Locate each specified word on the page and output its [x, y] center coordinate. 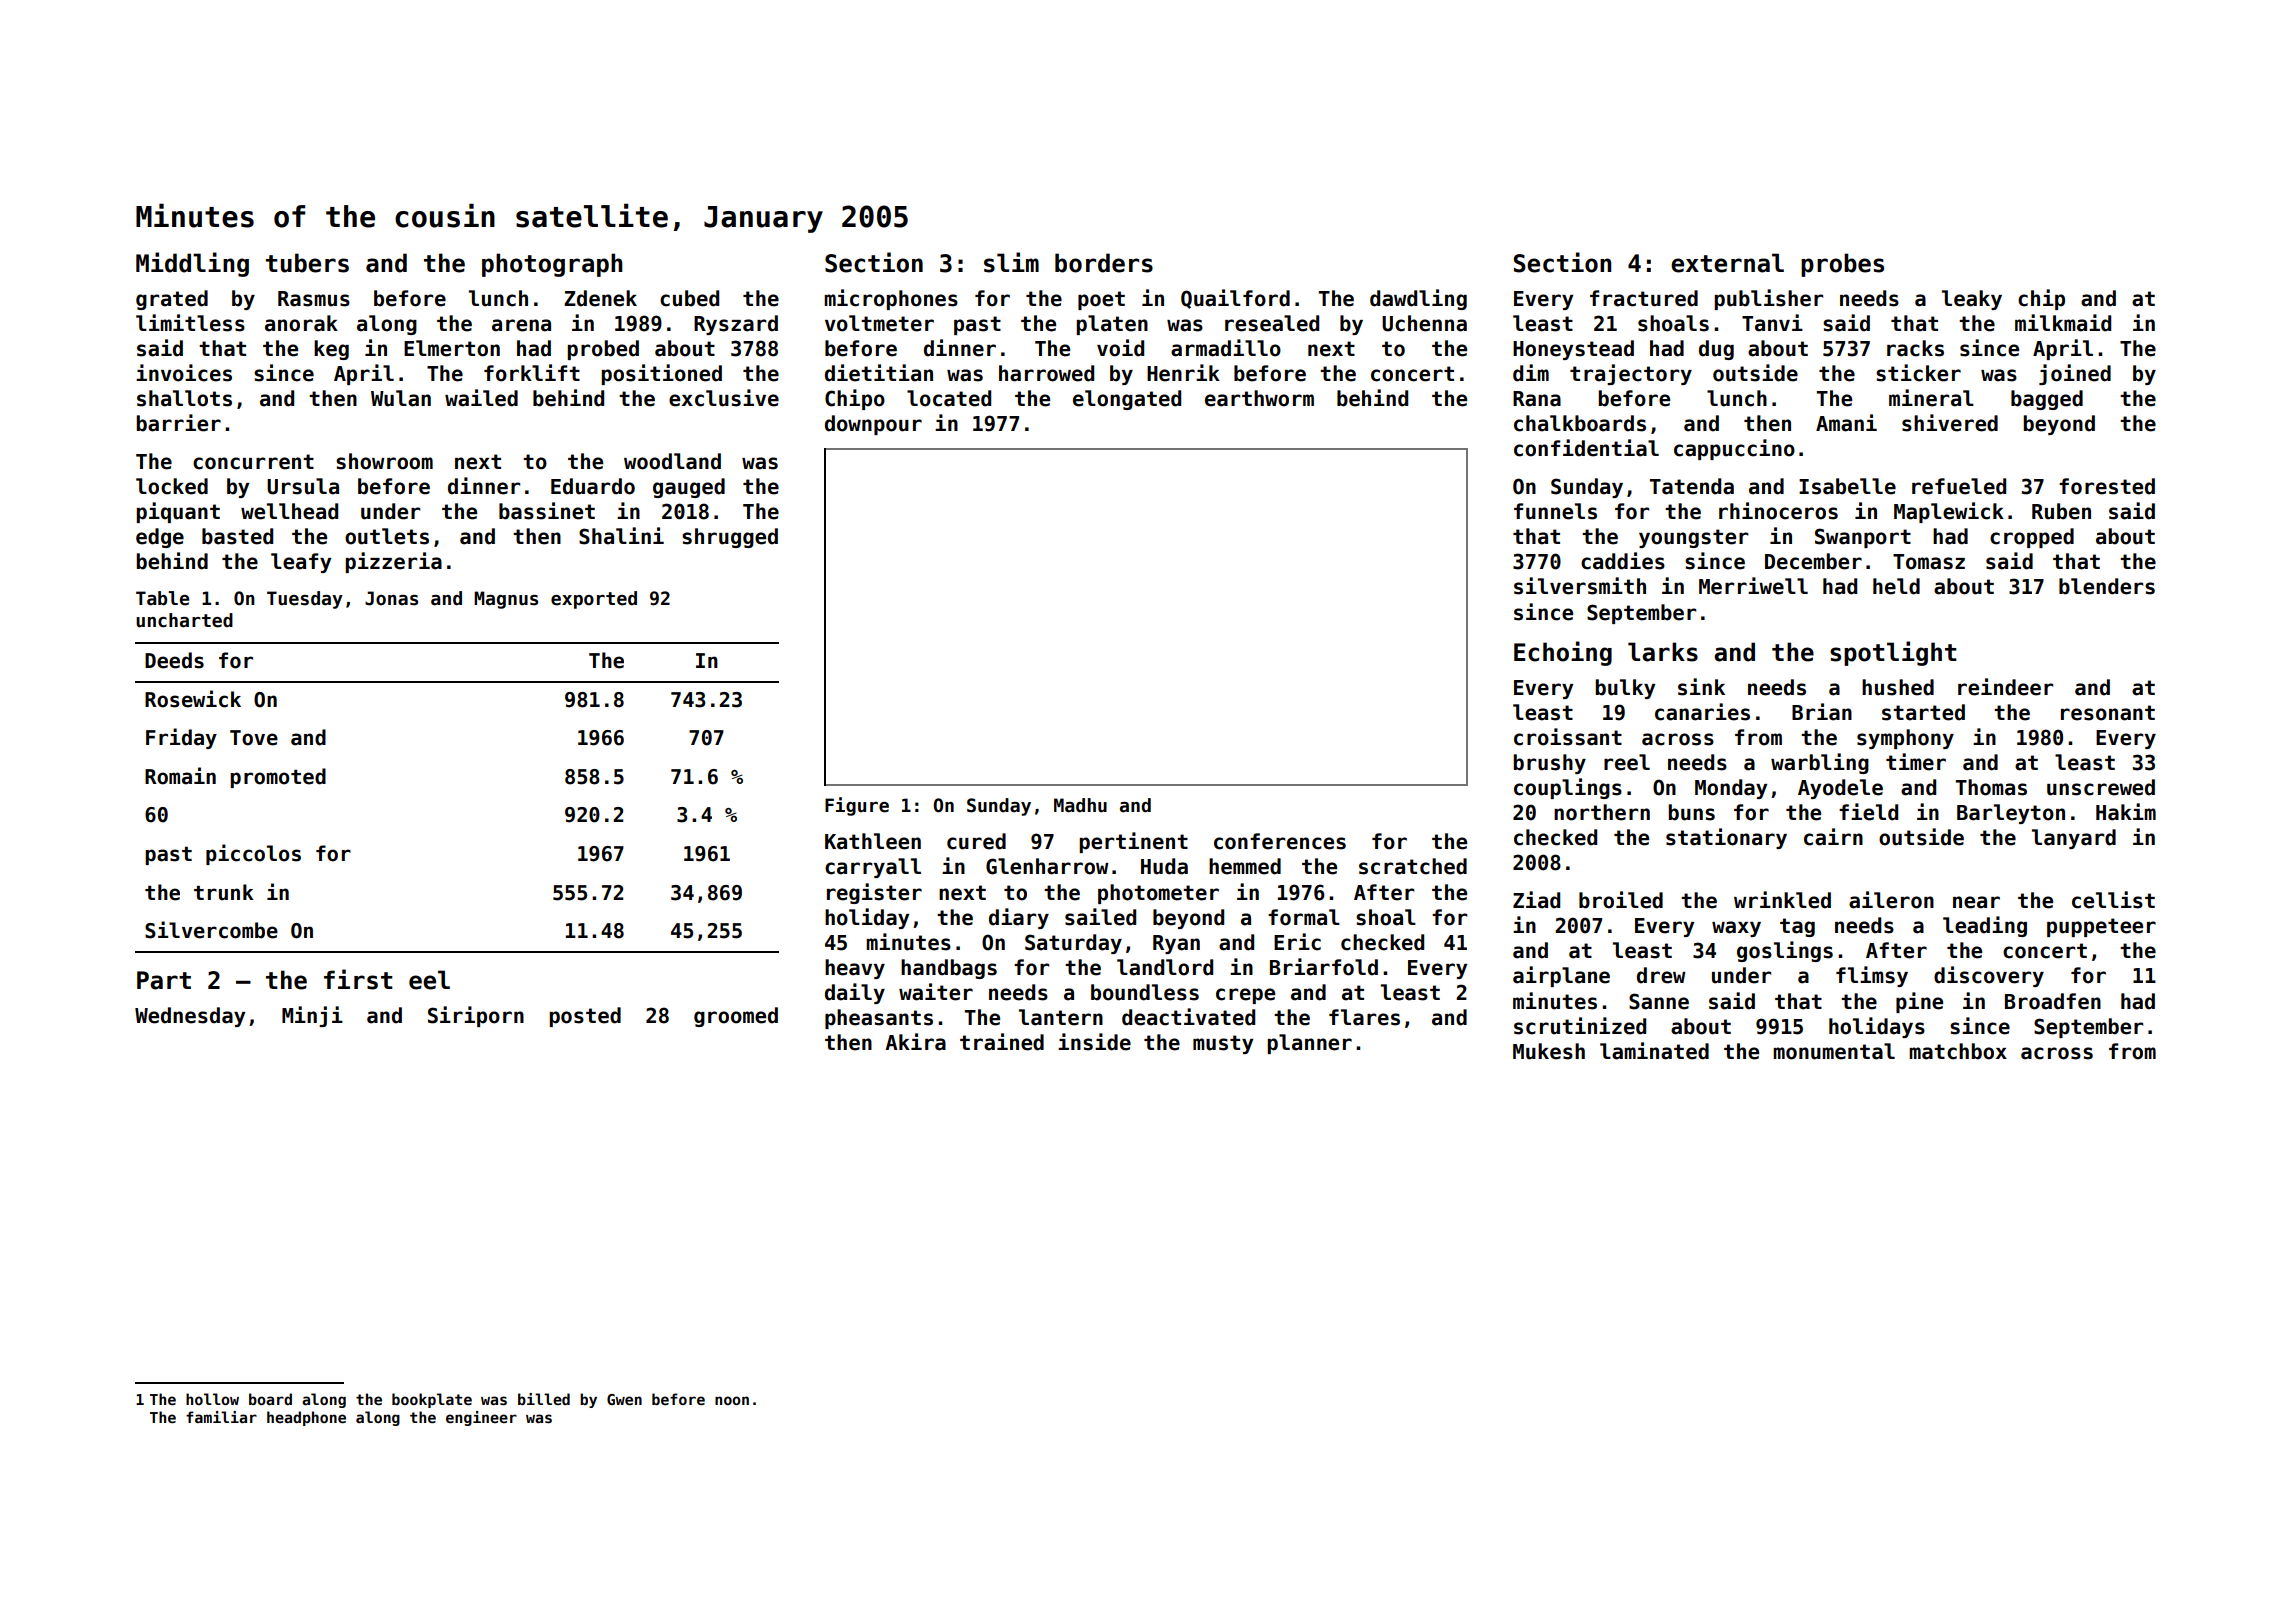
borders [1104, 263]
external [1727, 263]
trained [1002, 1042]
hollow [212, 1399]
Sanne [1659, 1001]
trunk [224, 892]
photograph [552, 265]
